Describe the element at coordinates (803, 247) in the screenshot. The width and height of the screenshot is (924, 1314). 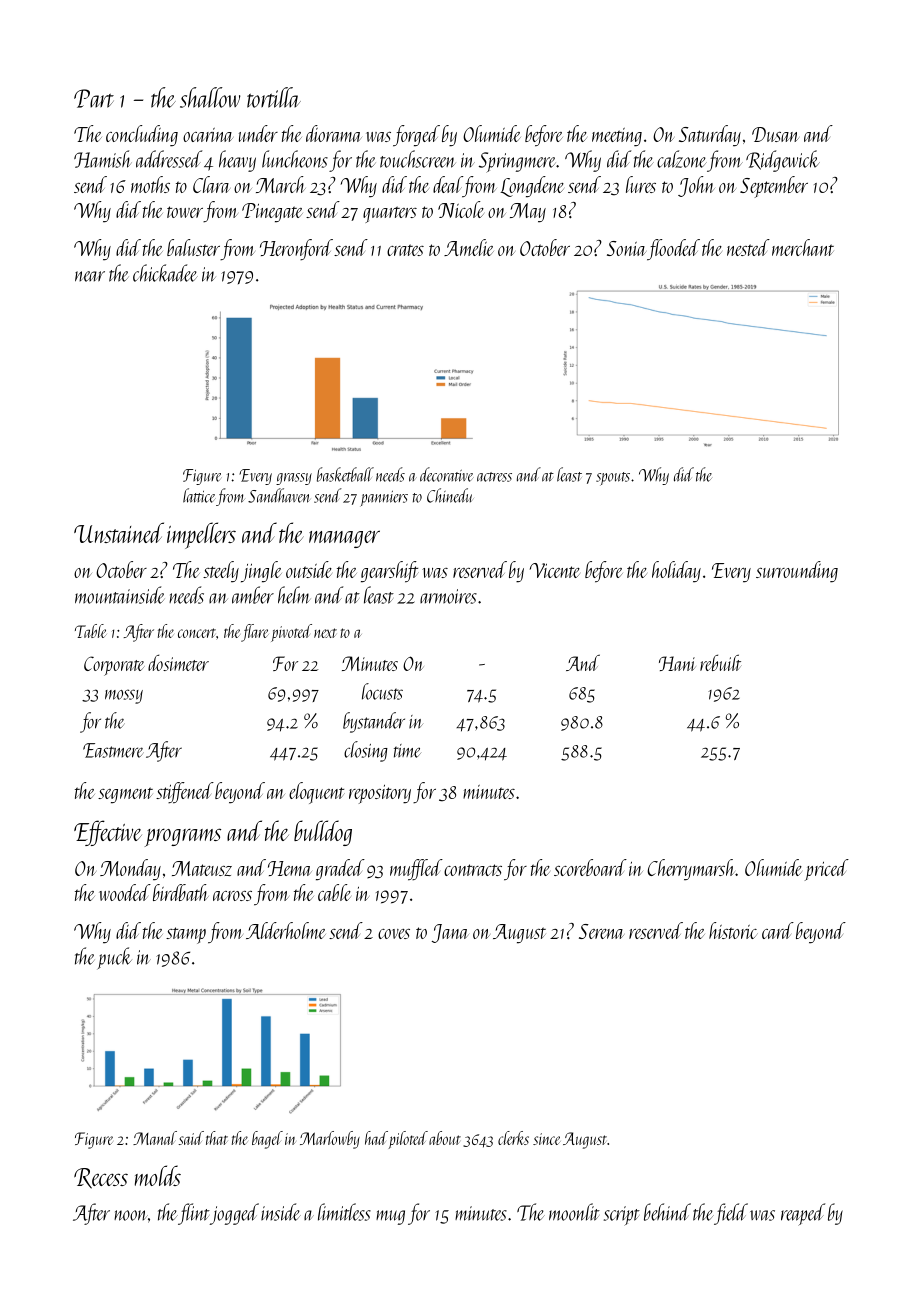
I see `merchant` at that location.
